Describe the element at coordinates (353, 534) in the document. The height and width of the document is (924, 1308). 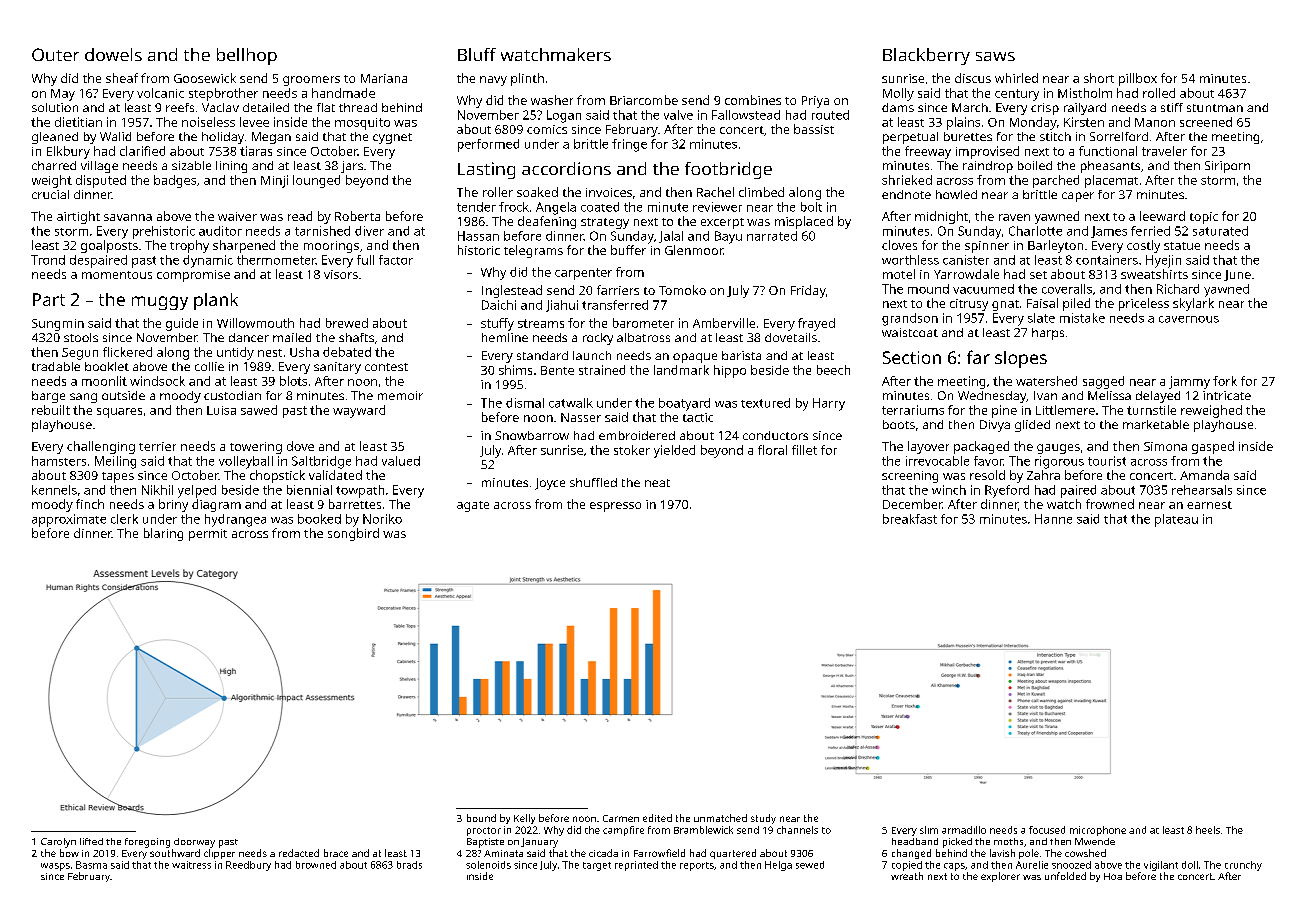
I see `songbird` at that location.
